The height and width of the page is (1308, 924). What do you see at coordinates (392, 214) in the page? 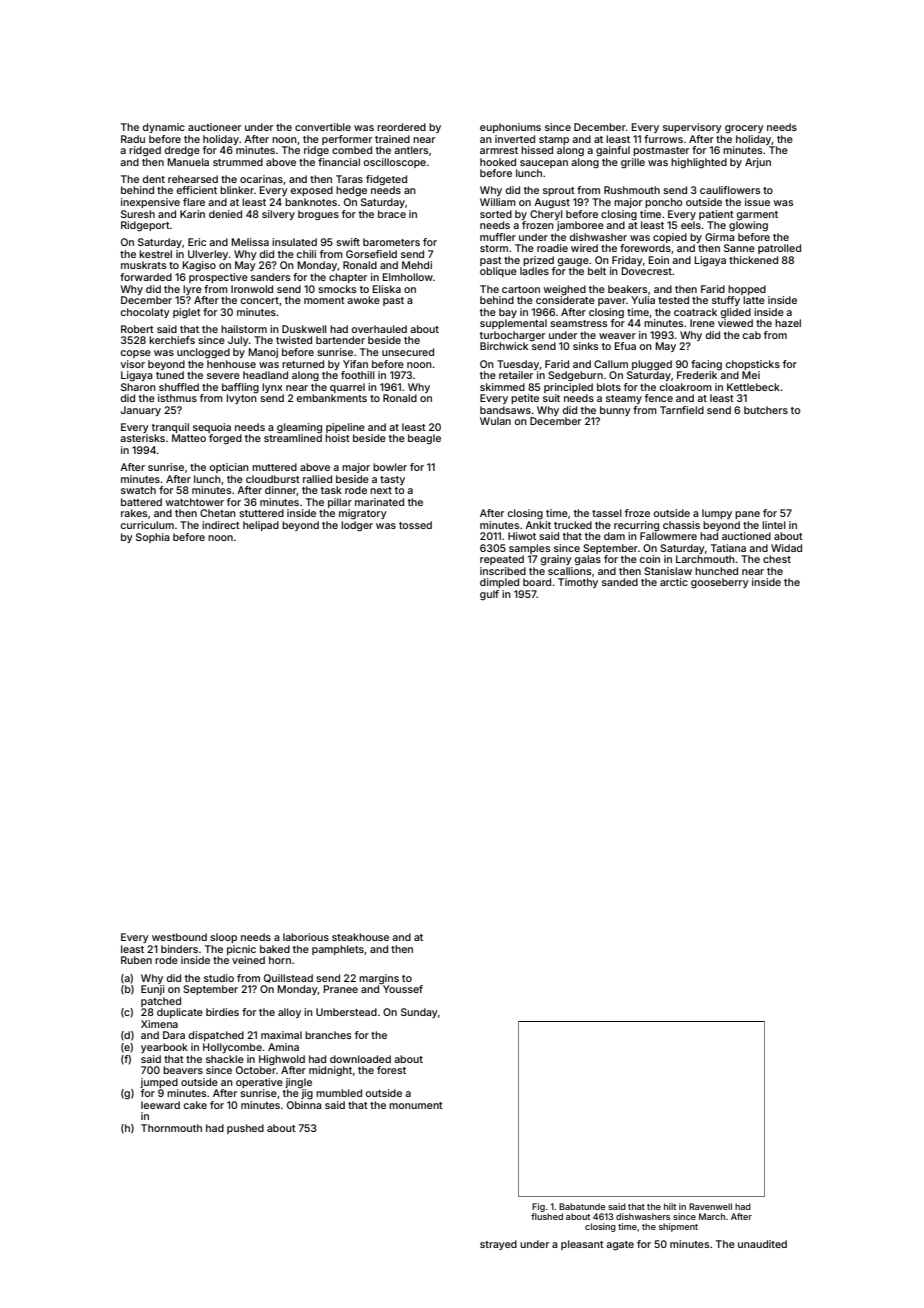
I see `brace` at bounding box center [392, 214].
